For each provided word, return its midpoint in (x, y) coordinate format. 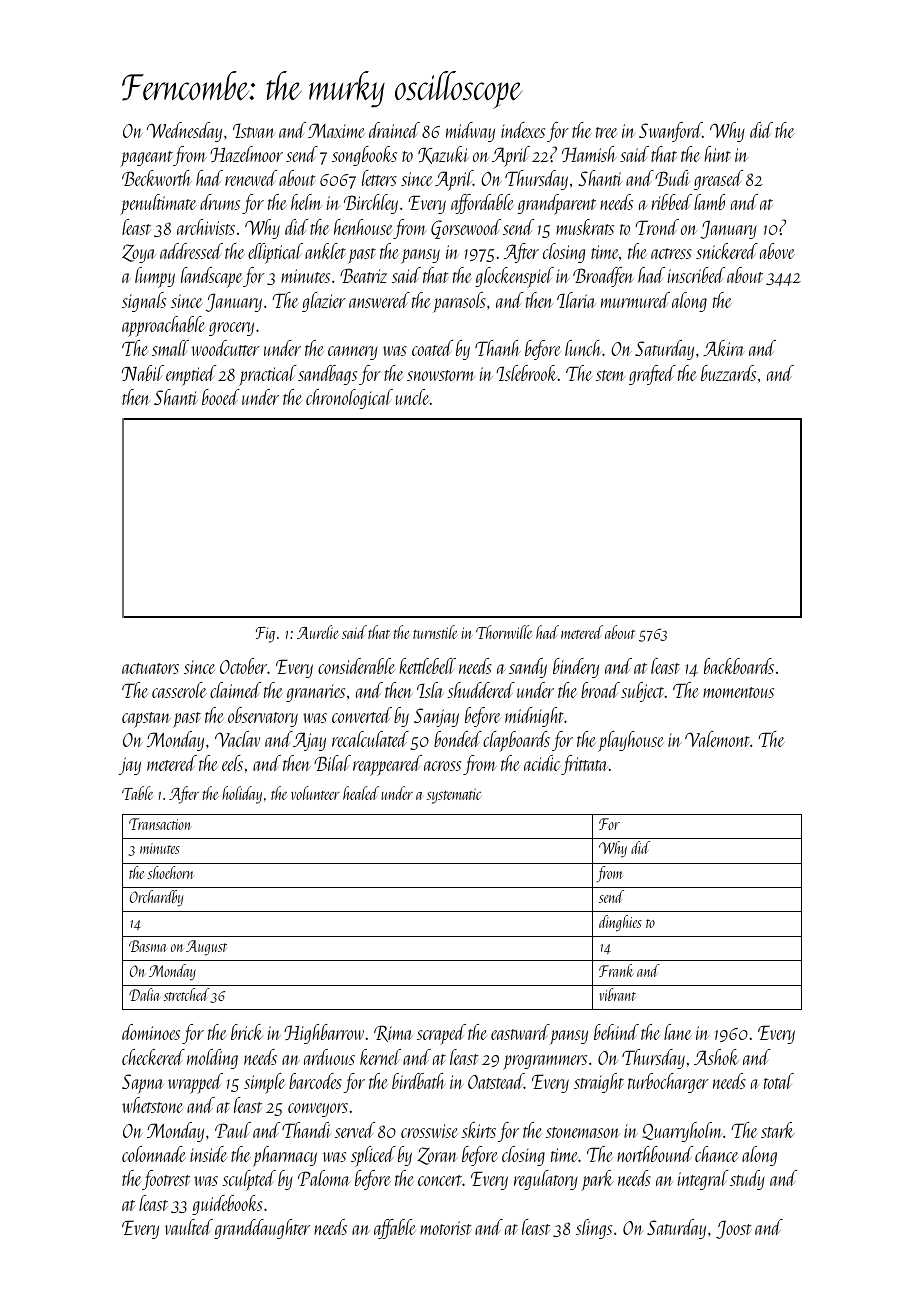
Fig (265, 635)
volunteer (315, 793)
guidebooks (227, 1205)
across (442, 766)
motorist (446, 1228)
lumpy (155, 277)
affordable (482, 204)
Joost (734, 1229)
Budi (672, 178)
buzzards (728, 373)
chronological (349, 399)
